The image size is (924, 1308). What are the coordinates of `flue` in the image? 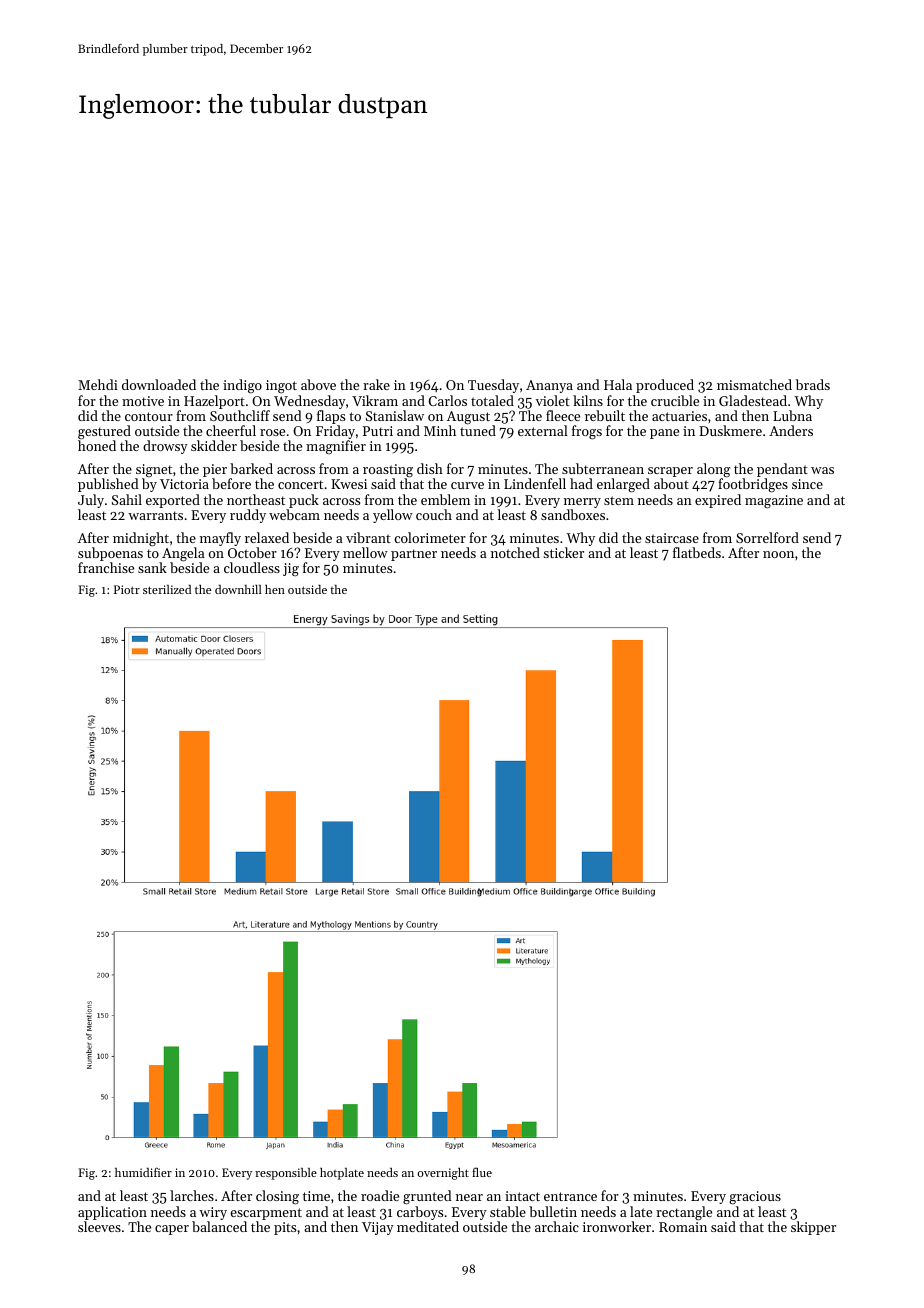 It's located at (482, 1172).
